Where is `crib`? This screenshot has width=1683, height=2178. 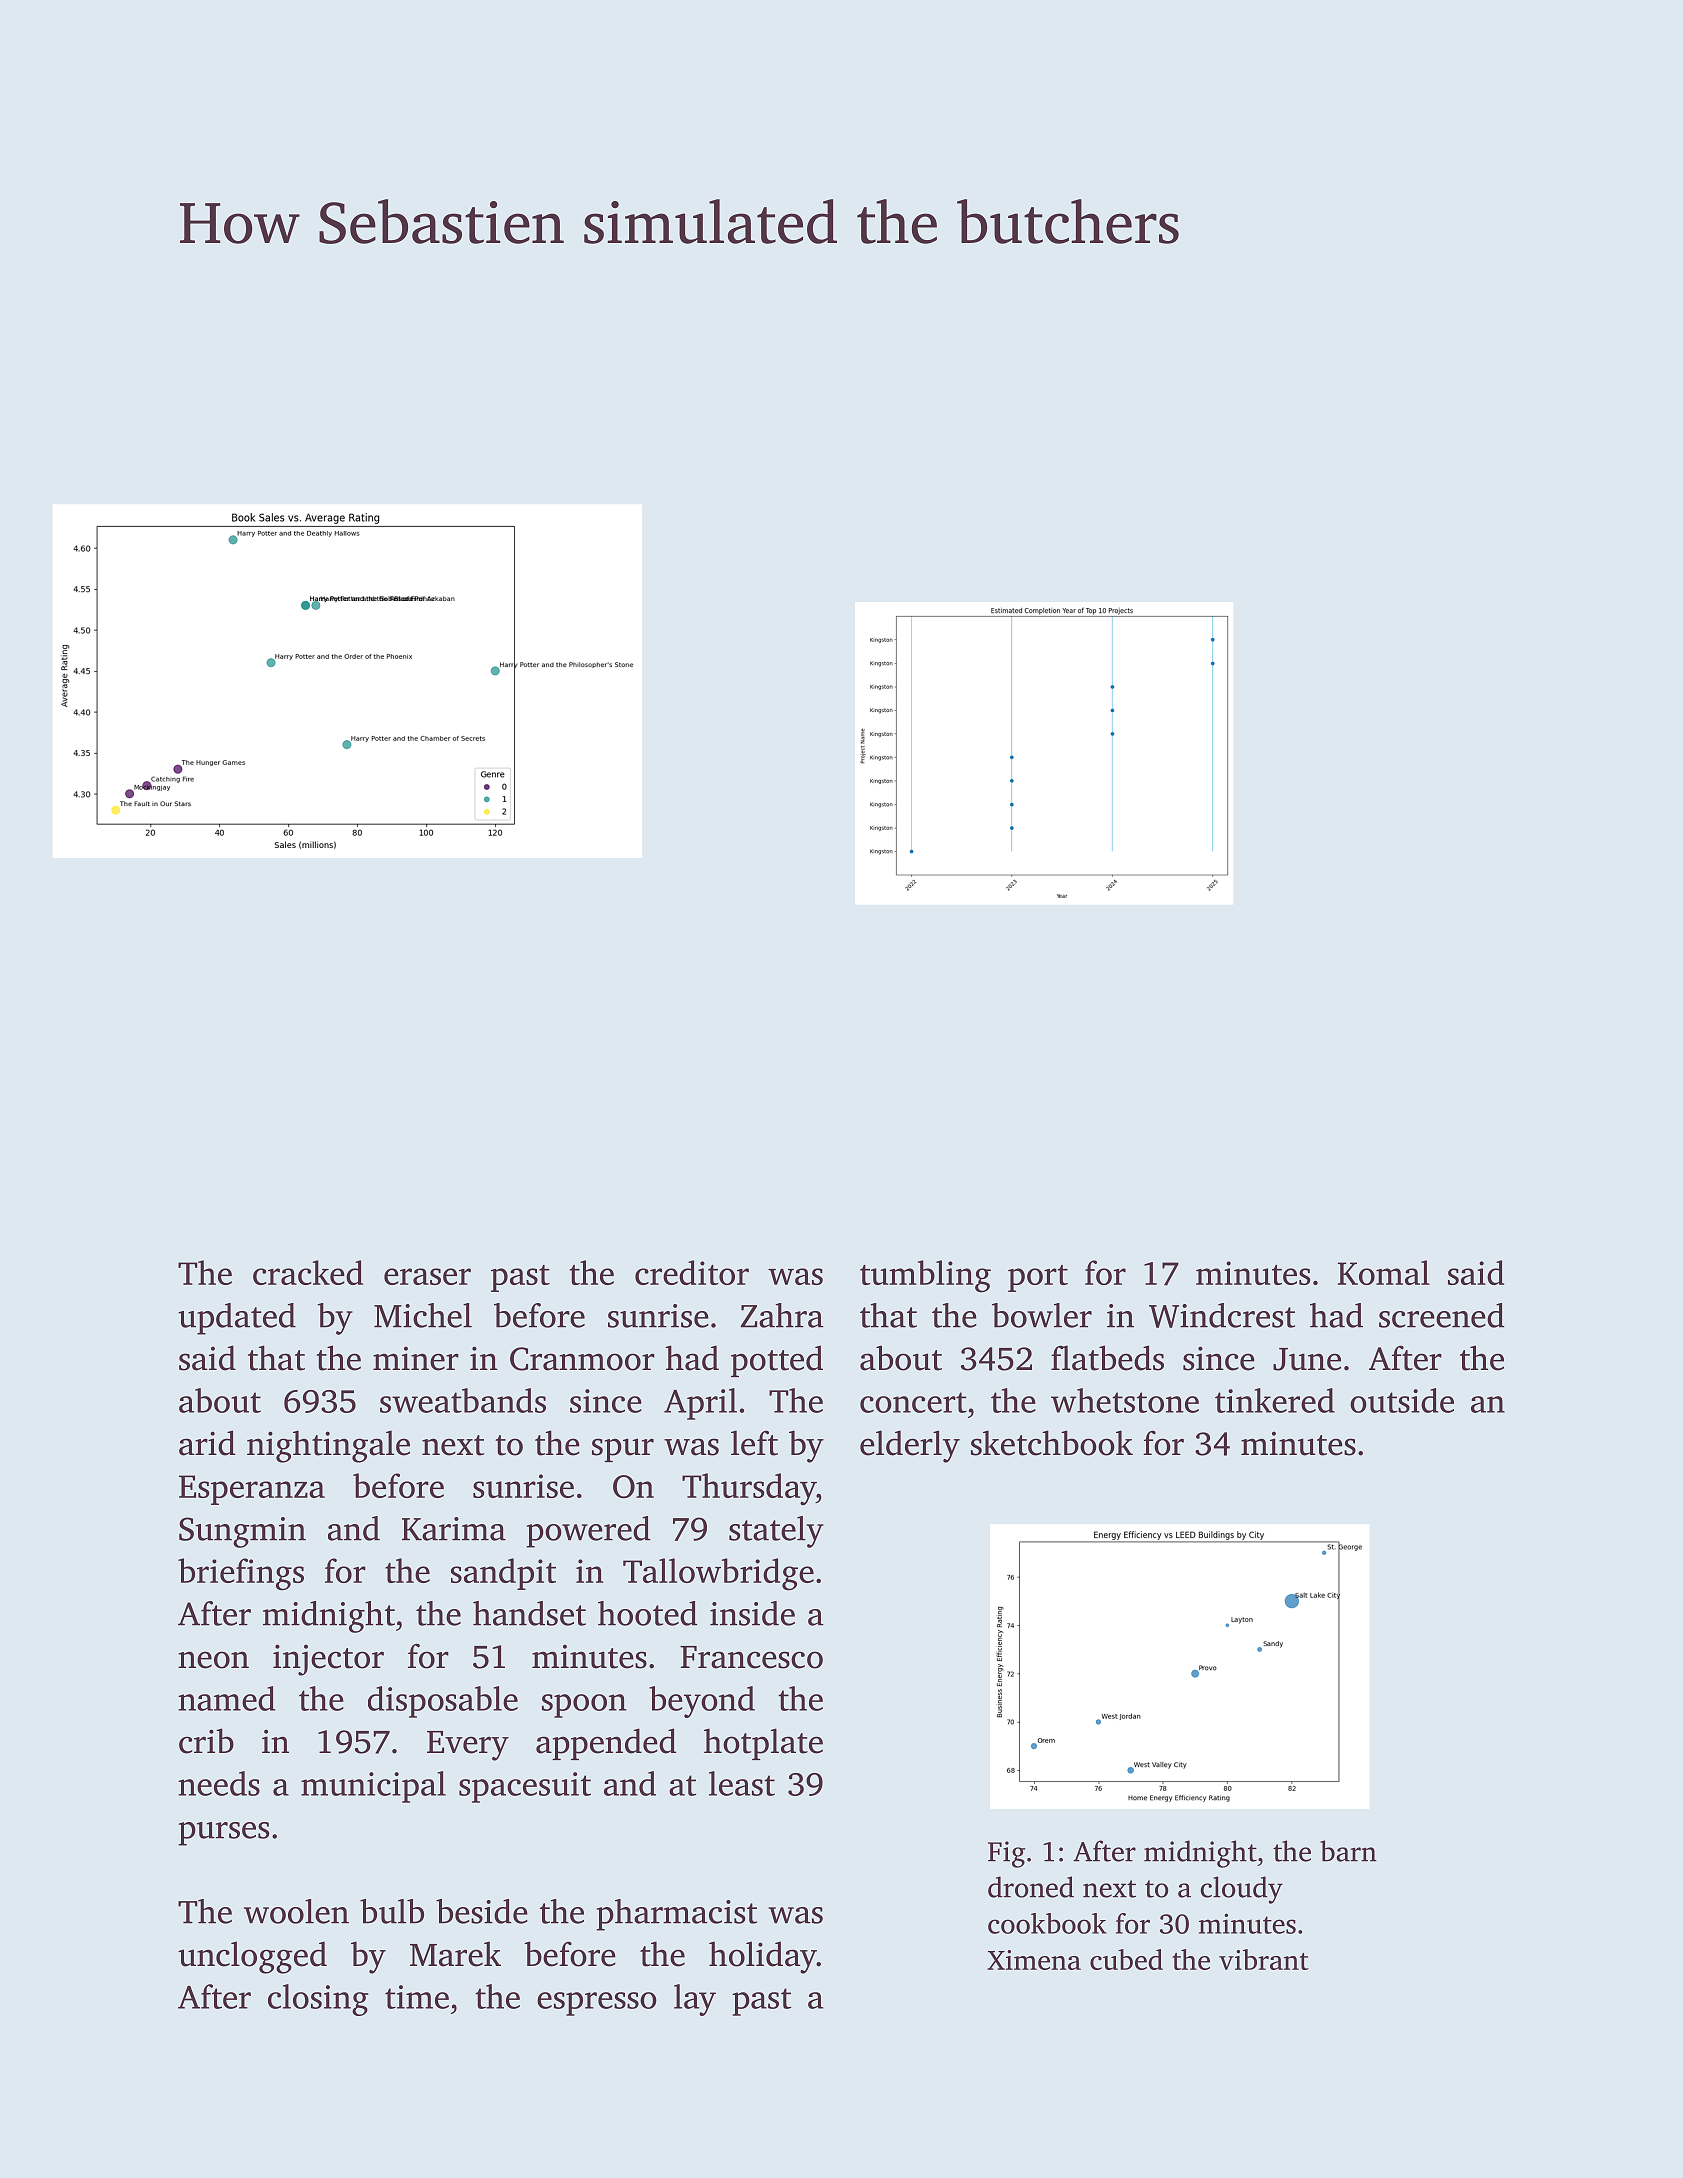
crib is located at coordinates (206, 1741).
